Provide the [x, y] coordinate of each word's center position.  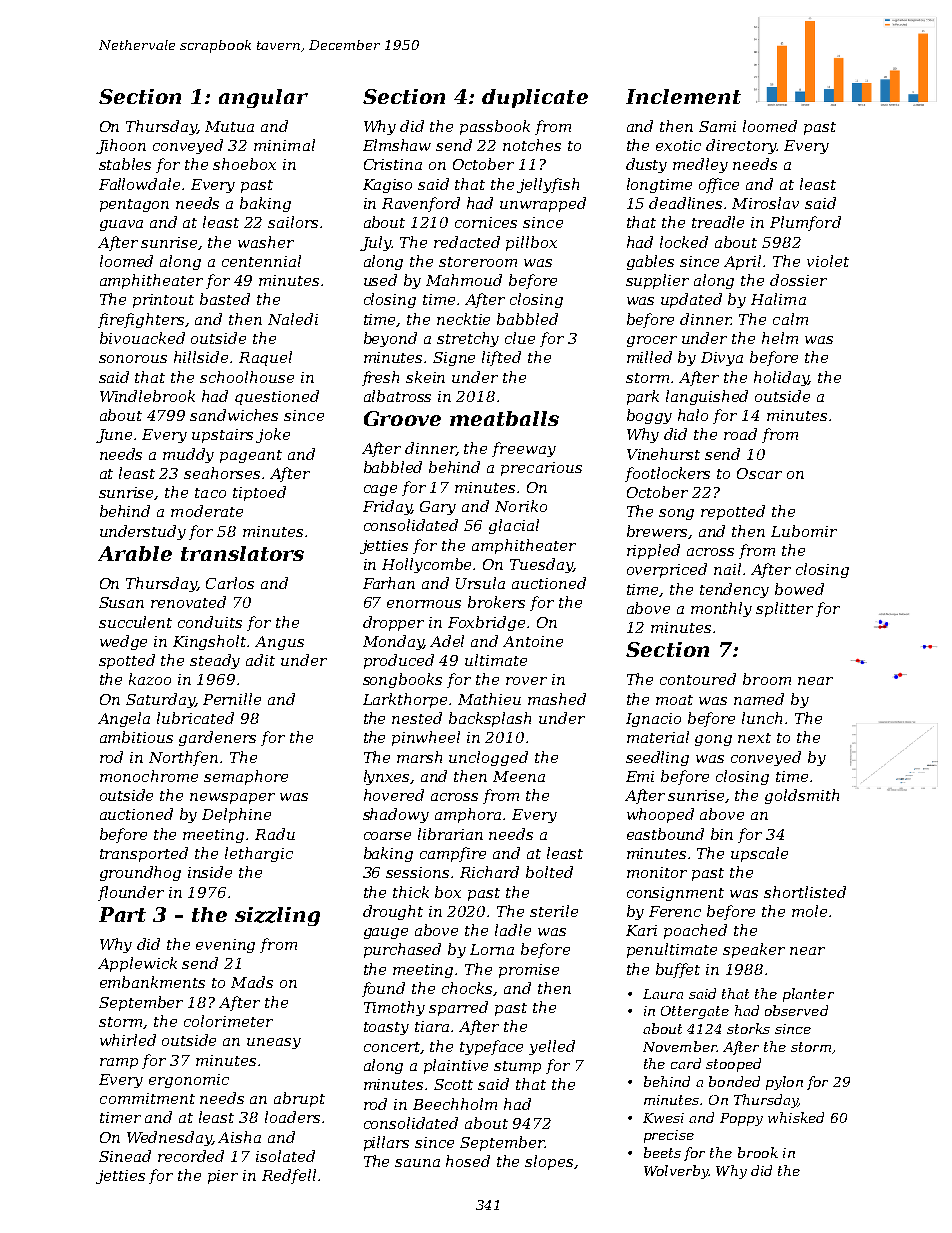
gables [650, 262]
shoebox [244, 164]
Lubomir [804, 531]
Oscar [759, 473]
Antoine [533, 641]
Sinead [125, 1156]
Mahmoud [464, 280]
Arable [135, 553]
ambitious [136, 737]
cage [380, 490]
